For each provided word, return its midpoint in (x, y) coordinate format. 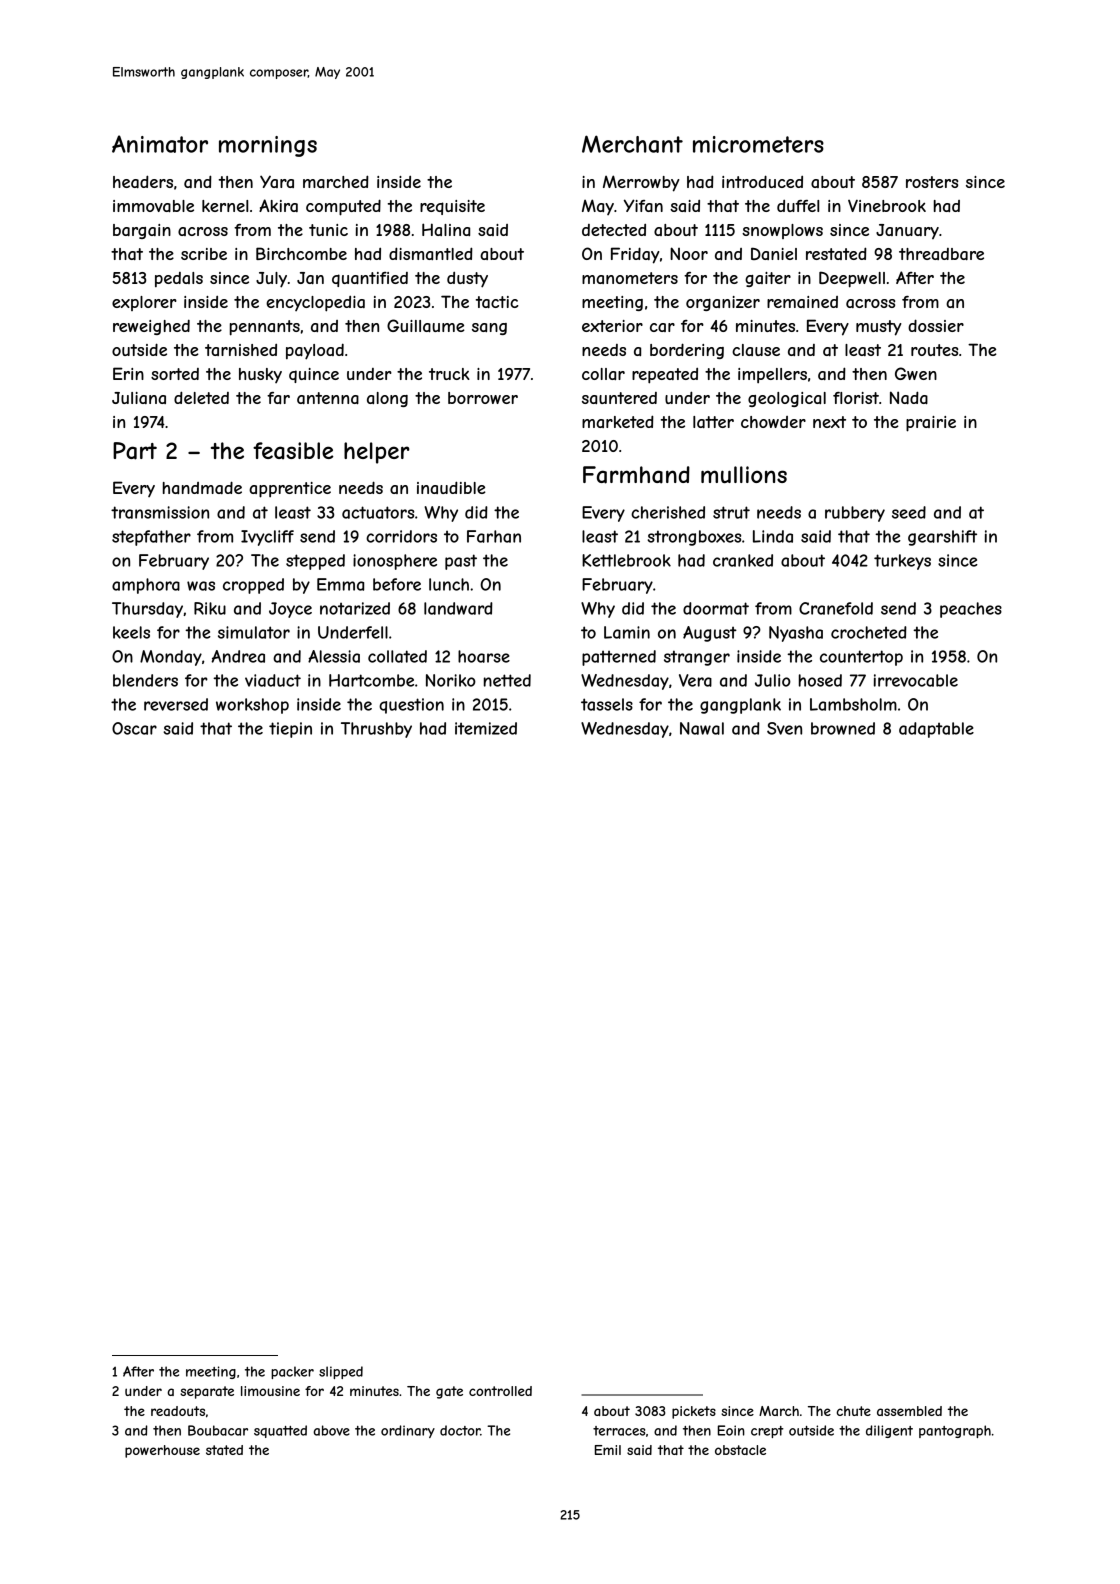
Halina (446, 229)
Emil (608, 1450)
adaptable (936, 730)
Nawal (702, 728)
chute (853, 1411)
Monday (171, 658)
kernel (225, 206)
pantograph (955, 1431)
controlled (500, 1391)
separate (207, 1392)
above (331, 1430)
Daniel (774, 253)
